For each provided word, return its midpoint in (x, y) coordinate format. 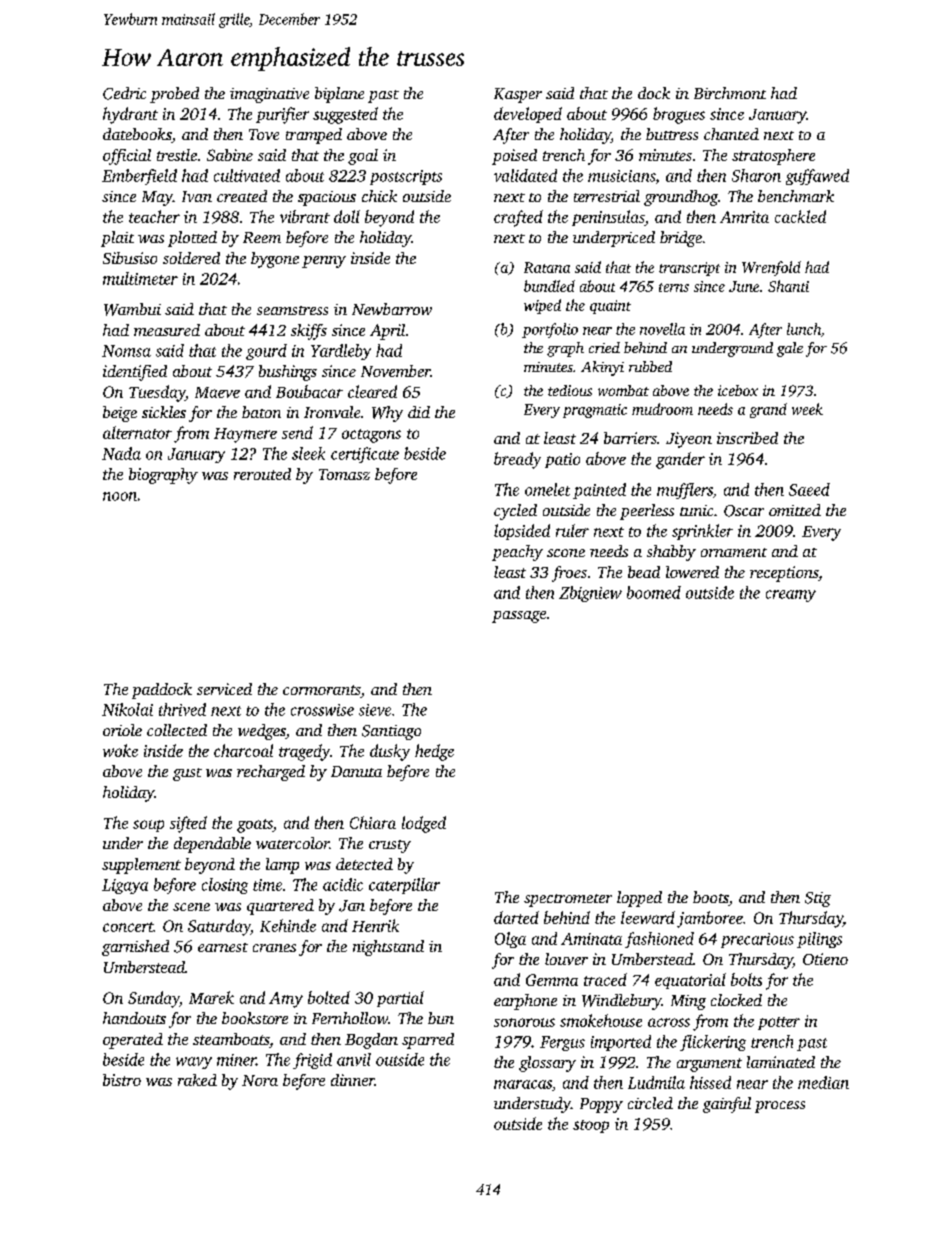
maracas (523, 1084)
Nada (121, 453)
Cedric (124, 93)
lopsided (522, 532)
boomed (654, 592)
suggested (345, 115)
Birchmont (730, 93)
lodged (424, 824)
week (807, 409)
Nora (260, 1080)
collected (177, 730)
